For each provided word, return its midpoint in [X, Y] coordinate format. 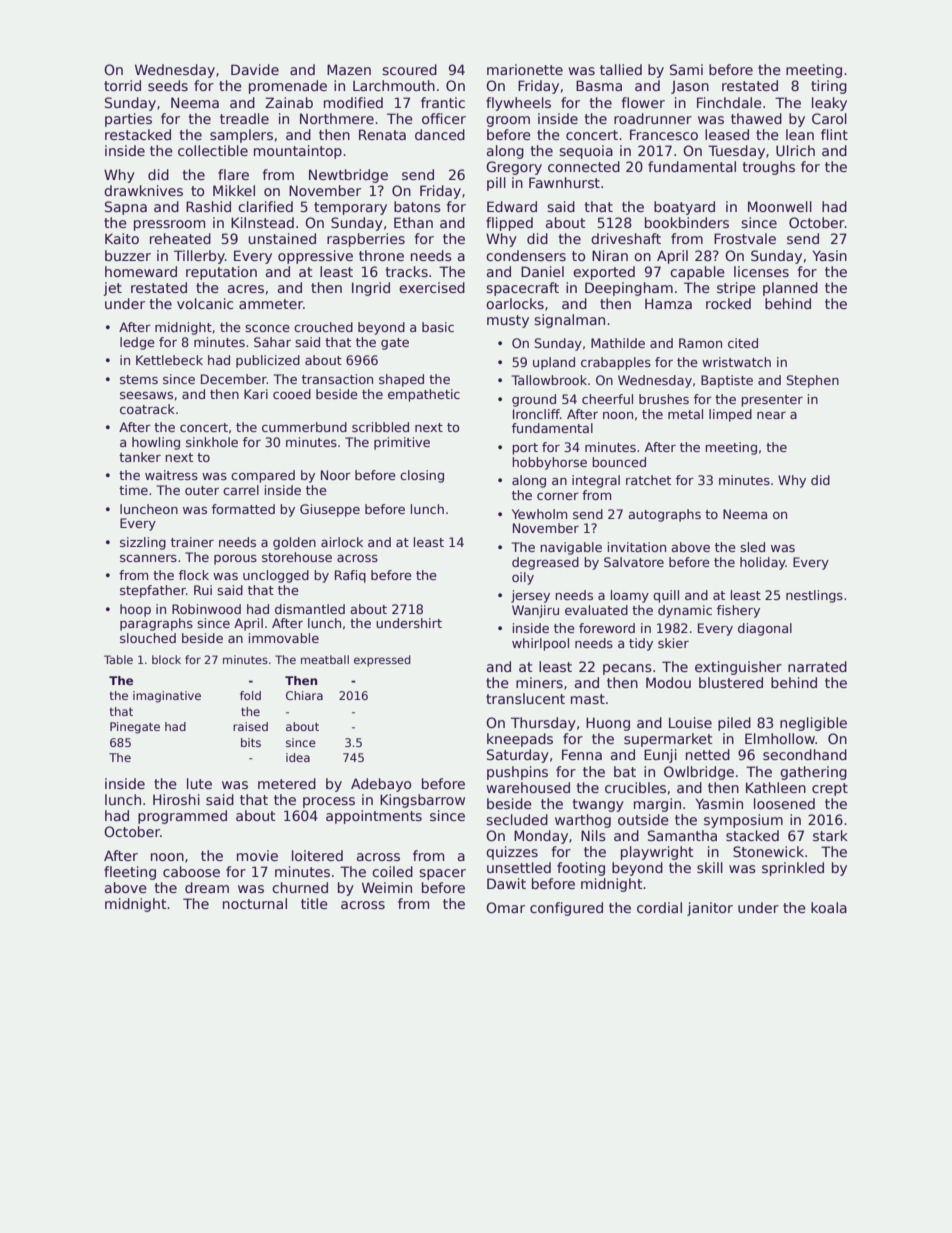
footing [581, 869]
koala [829, 907]
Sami [686, 69]
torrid [122, 85]
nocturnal [255, 903]
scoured [409, 69]
